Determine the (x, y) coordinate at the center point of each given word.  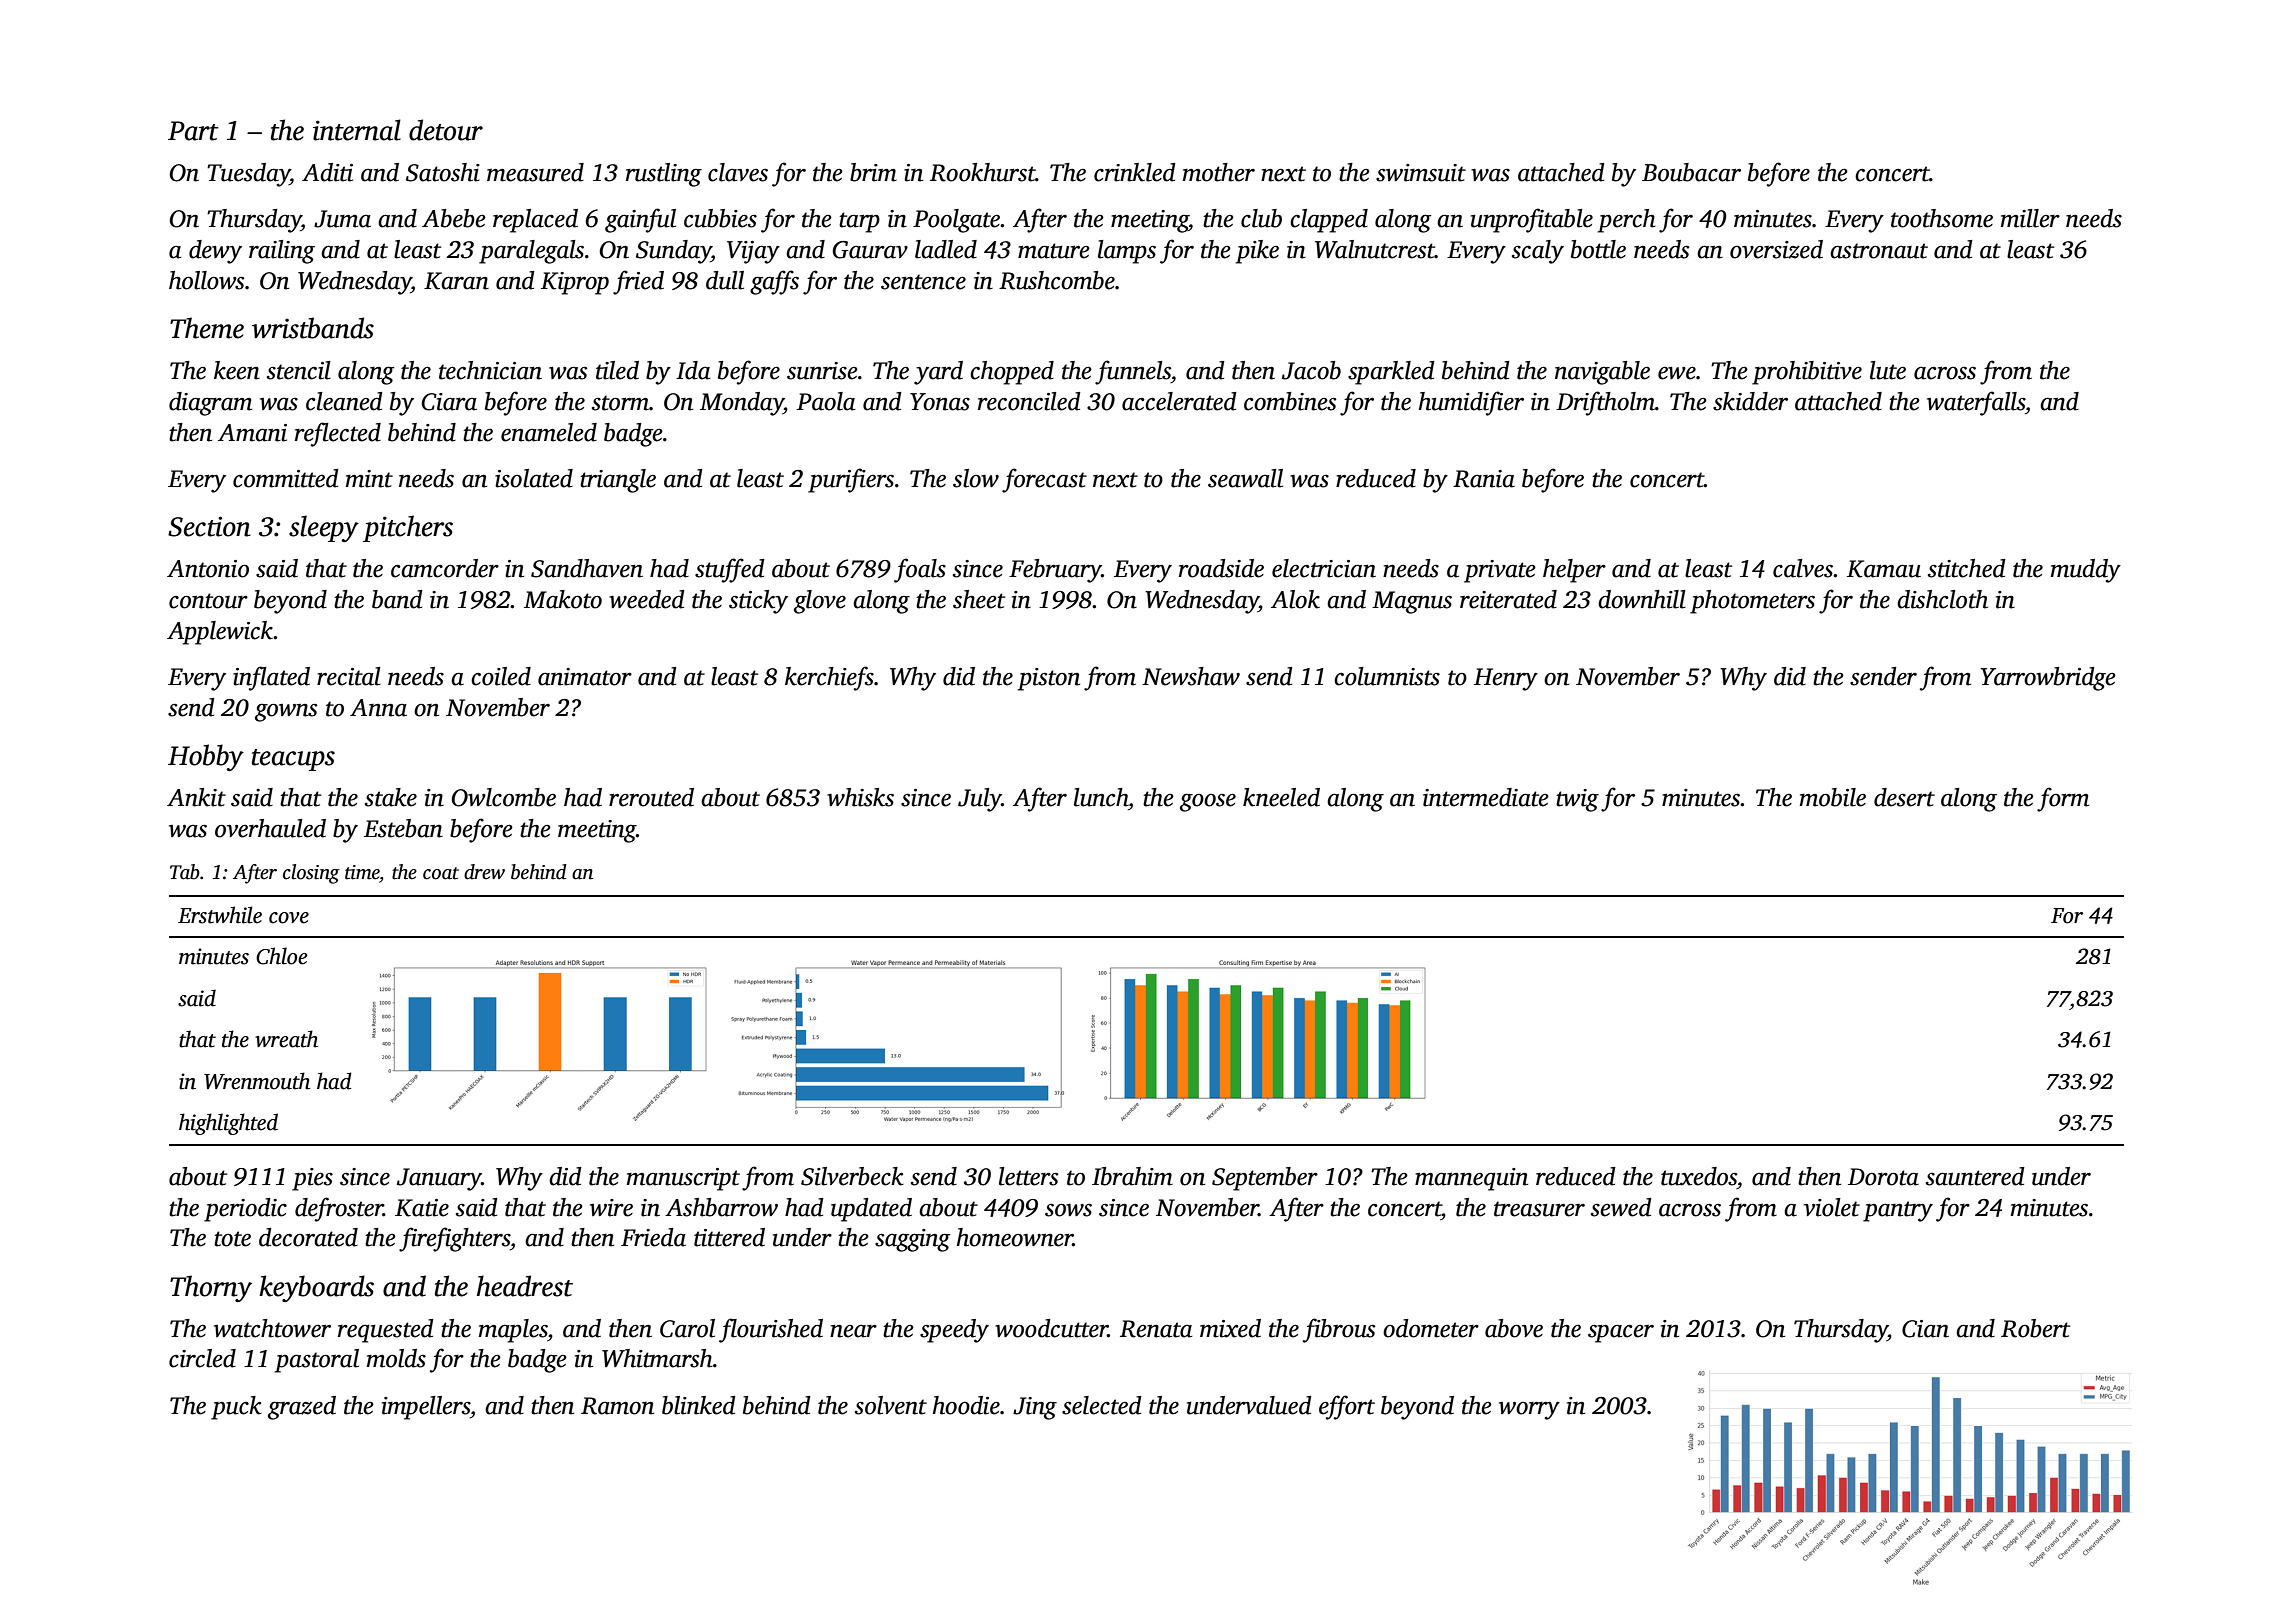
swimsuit (1421, 173)
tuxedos (1699, 1176)
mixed (1230, 1328)
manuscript (683, 1179)
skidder (1750, 401)
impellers (426, 1408)
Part (193, 131)
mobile (1833, 797)
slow (976, 478)
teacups (293, 760)
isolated (534, 478)
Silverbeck (852, 1176)
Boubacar (1691, 172)
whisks (860, 797)
